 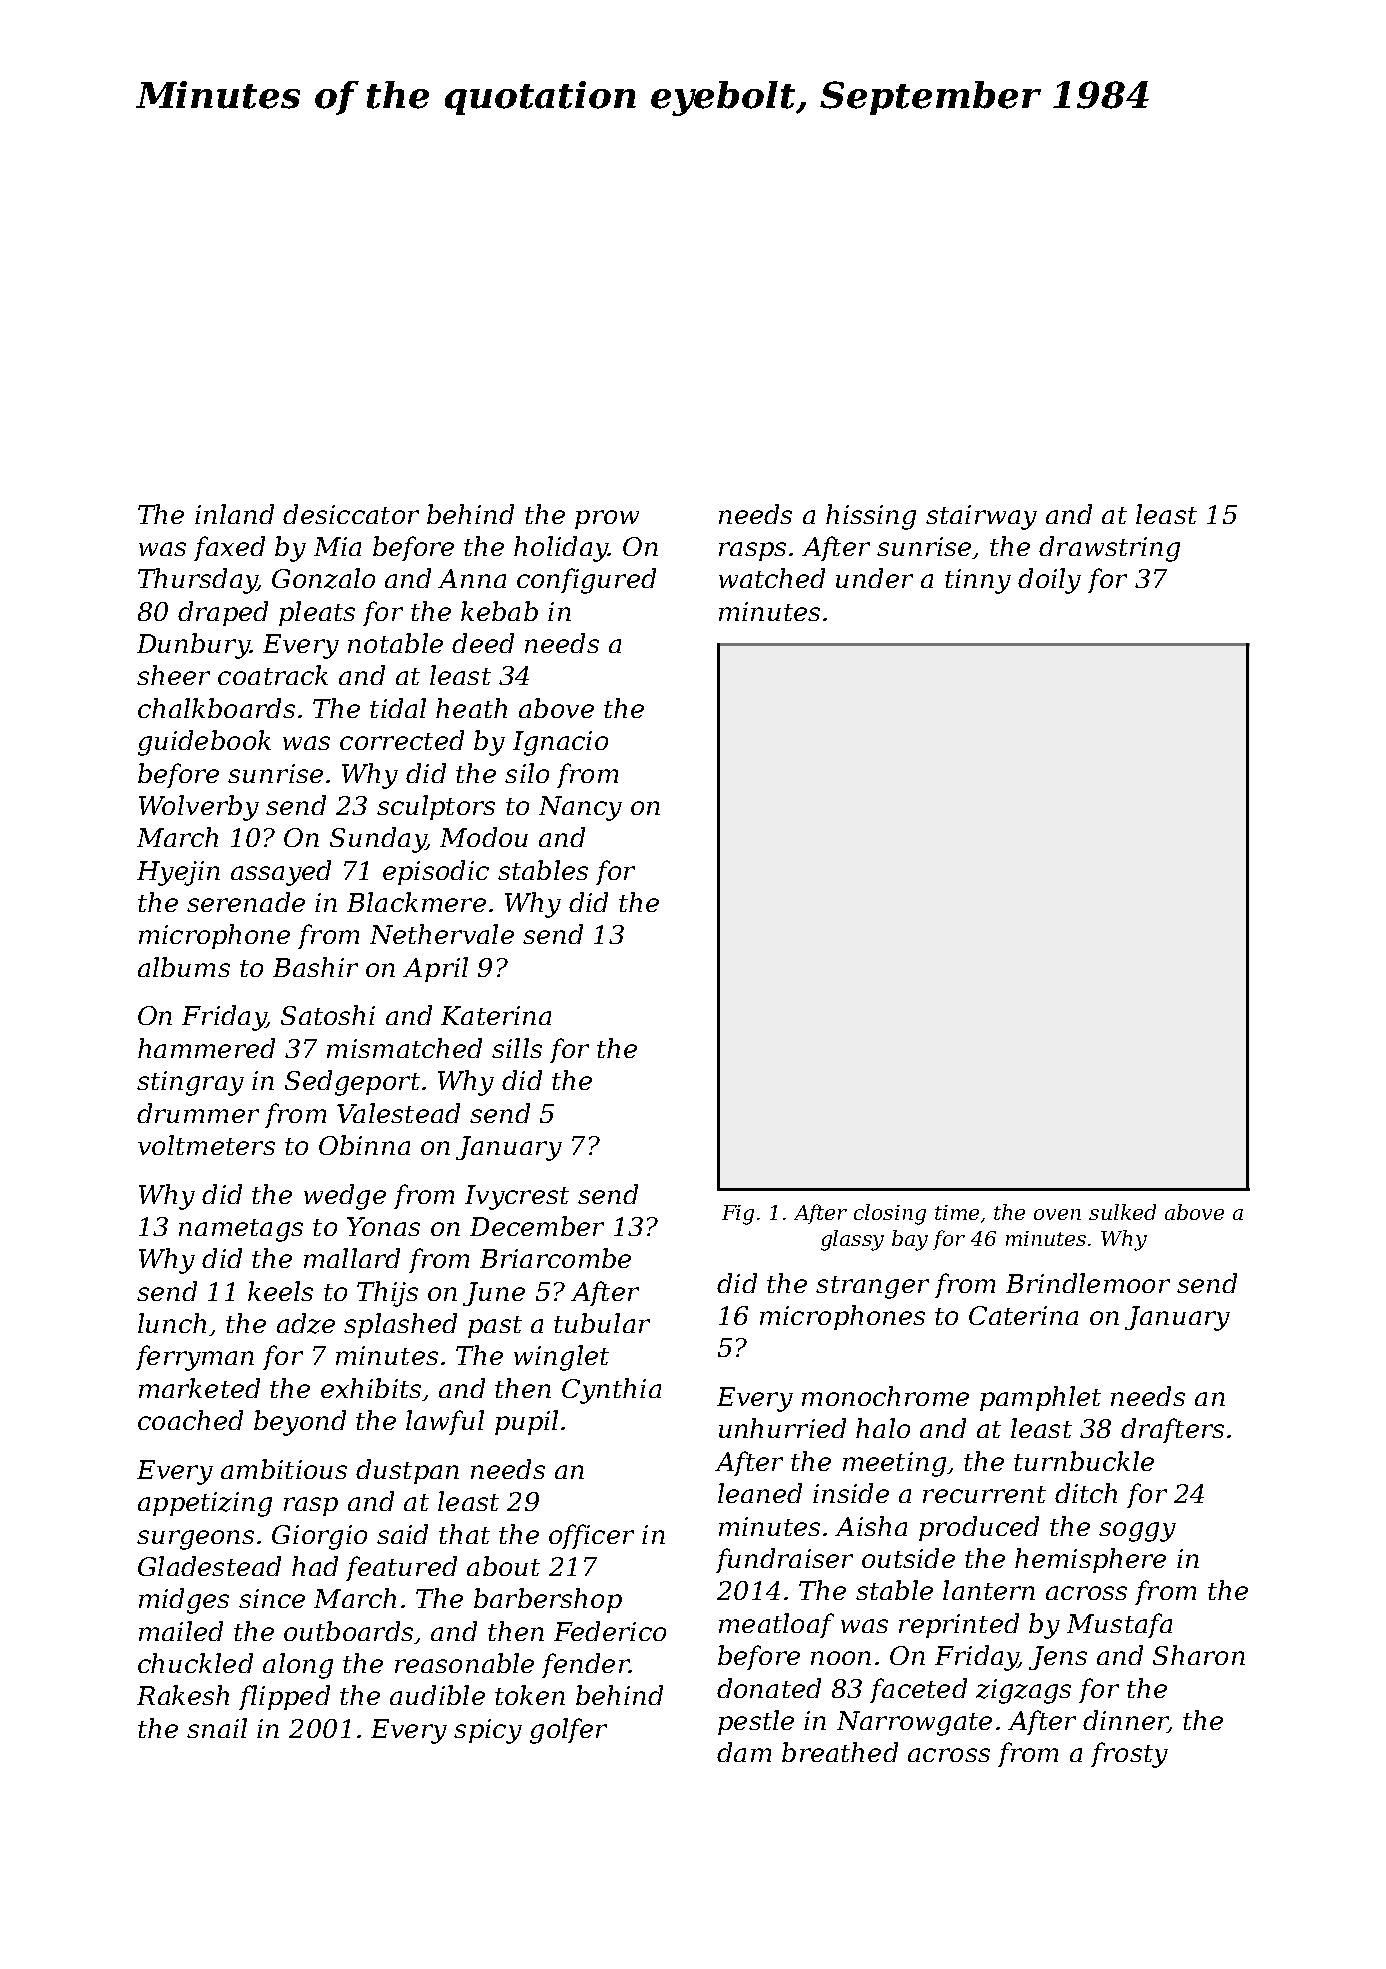 What do you see at coordinates (981, 517) in the document?
I see `stairway` at bounding box center [981, 517].
